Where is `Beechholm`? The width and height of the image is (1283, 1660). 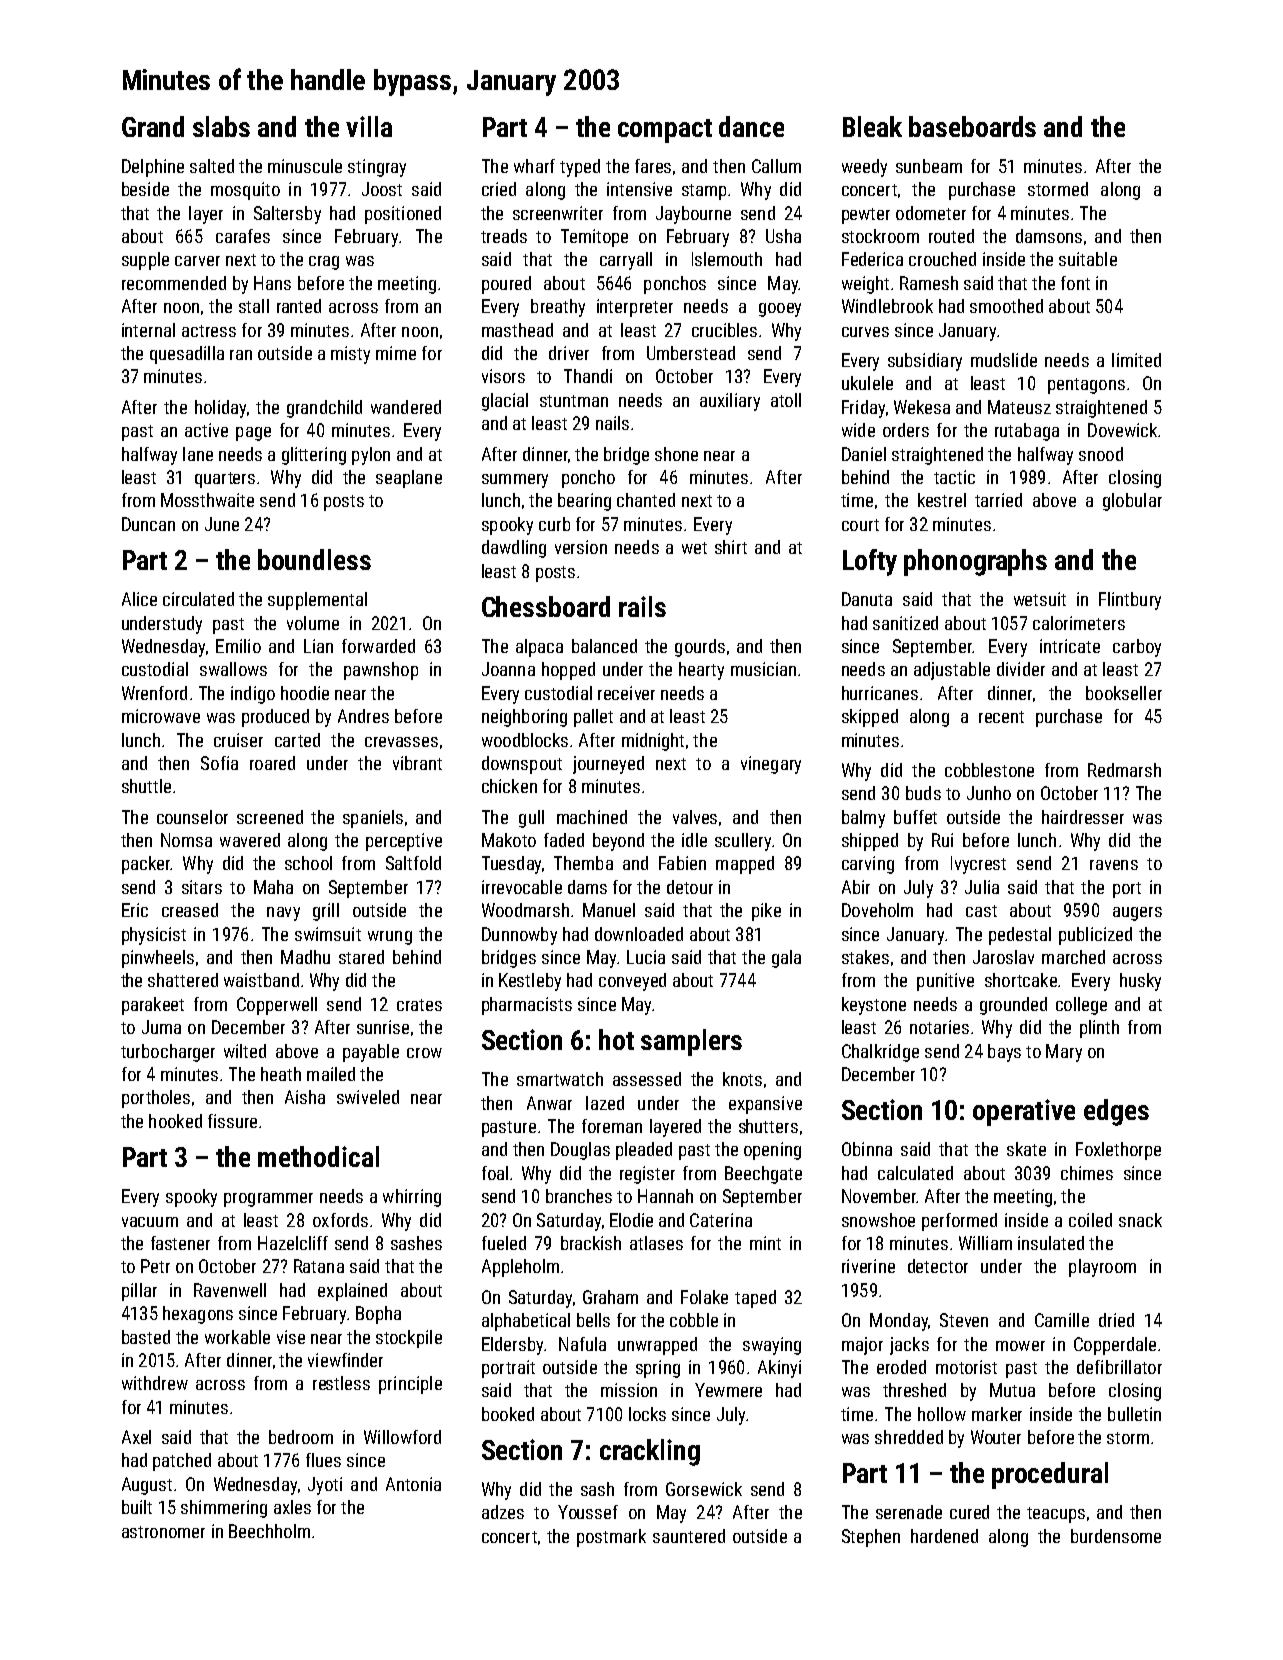
Beechholm is located at coordinates (269, 1531).
